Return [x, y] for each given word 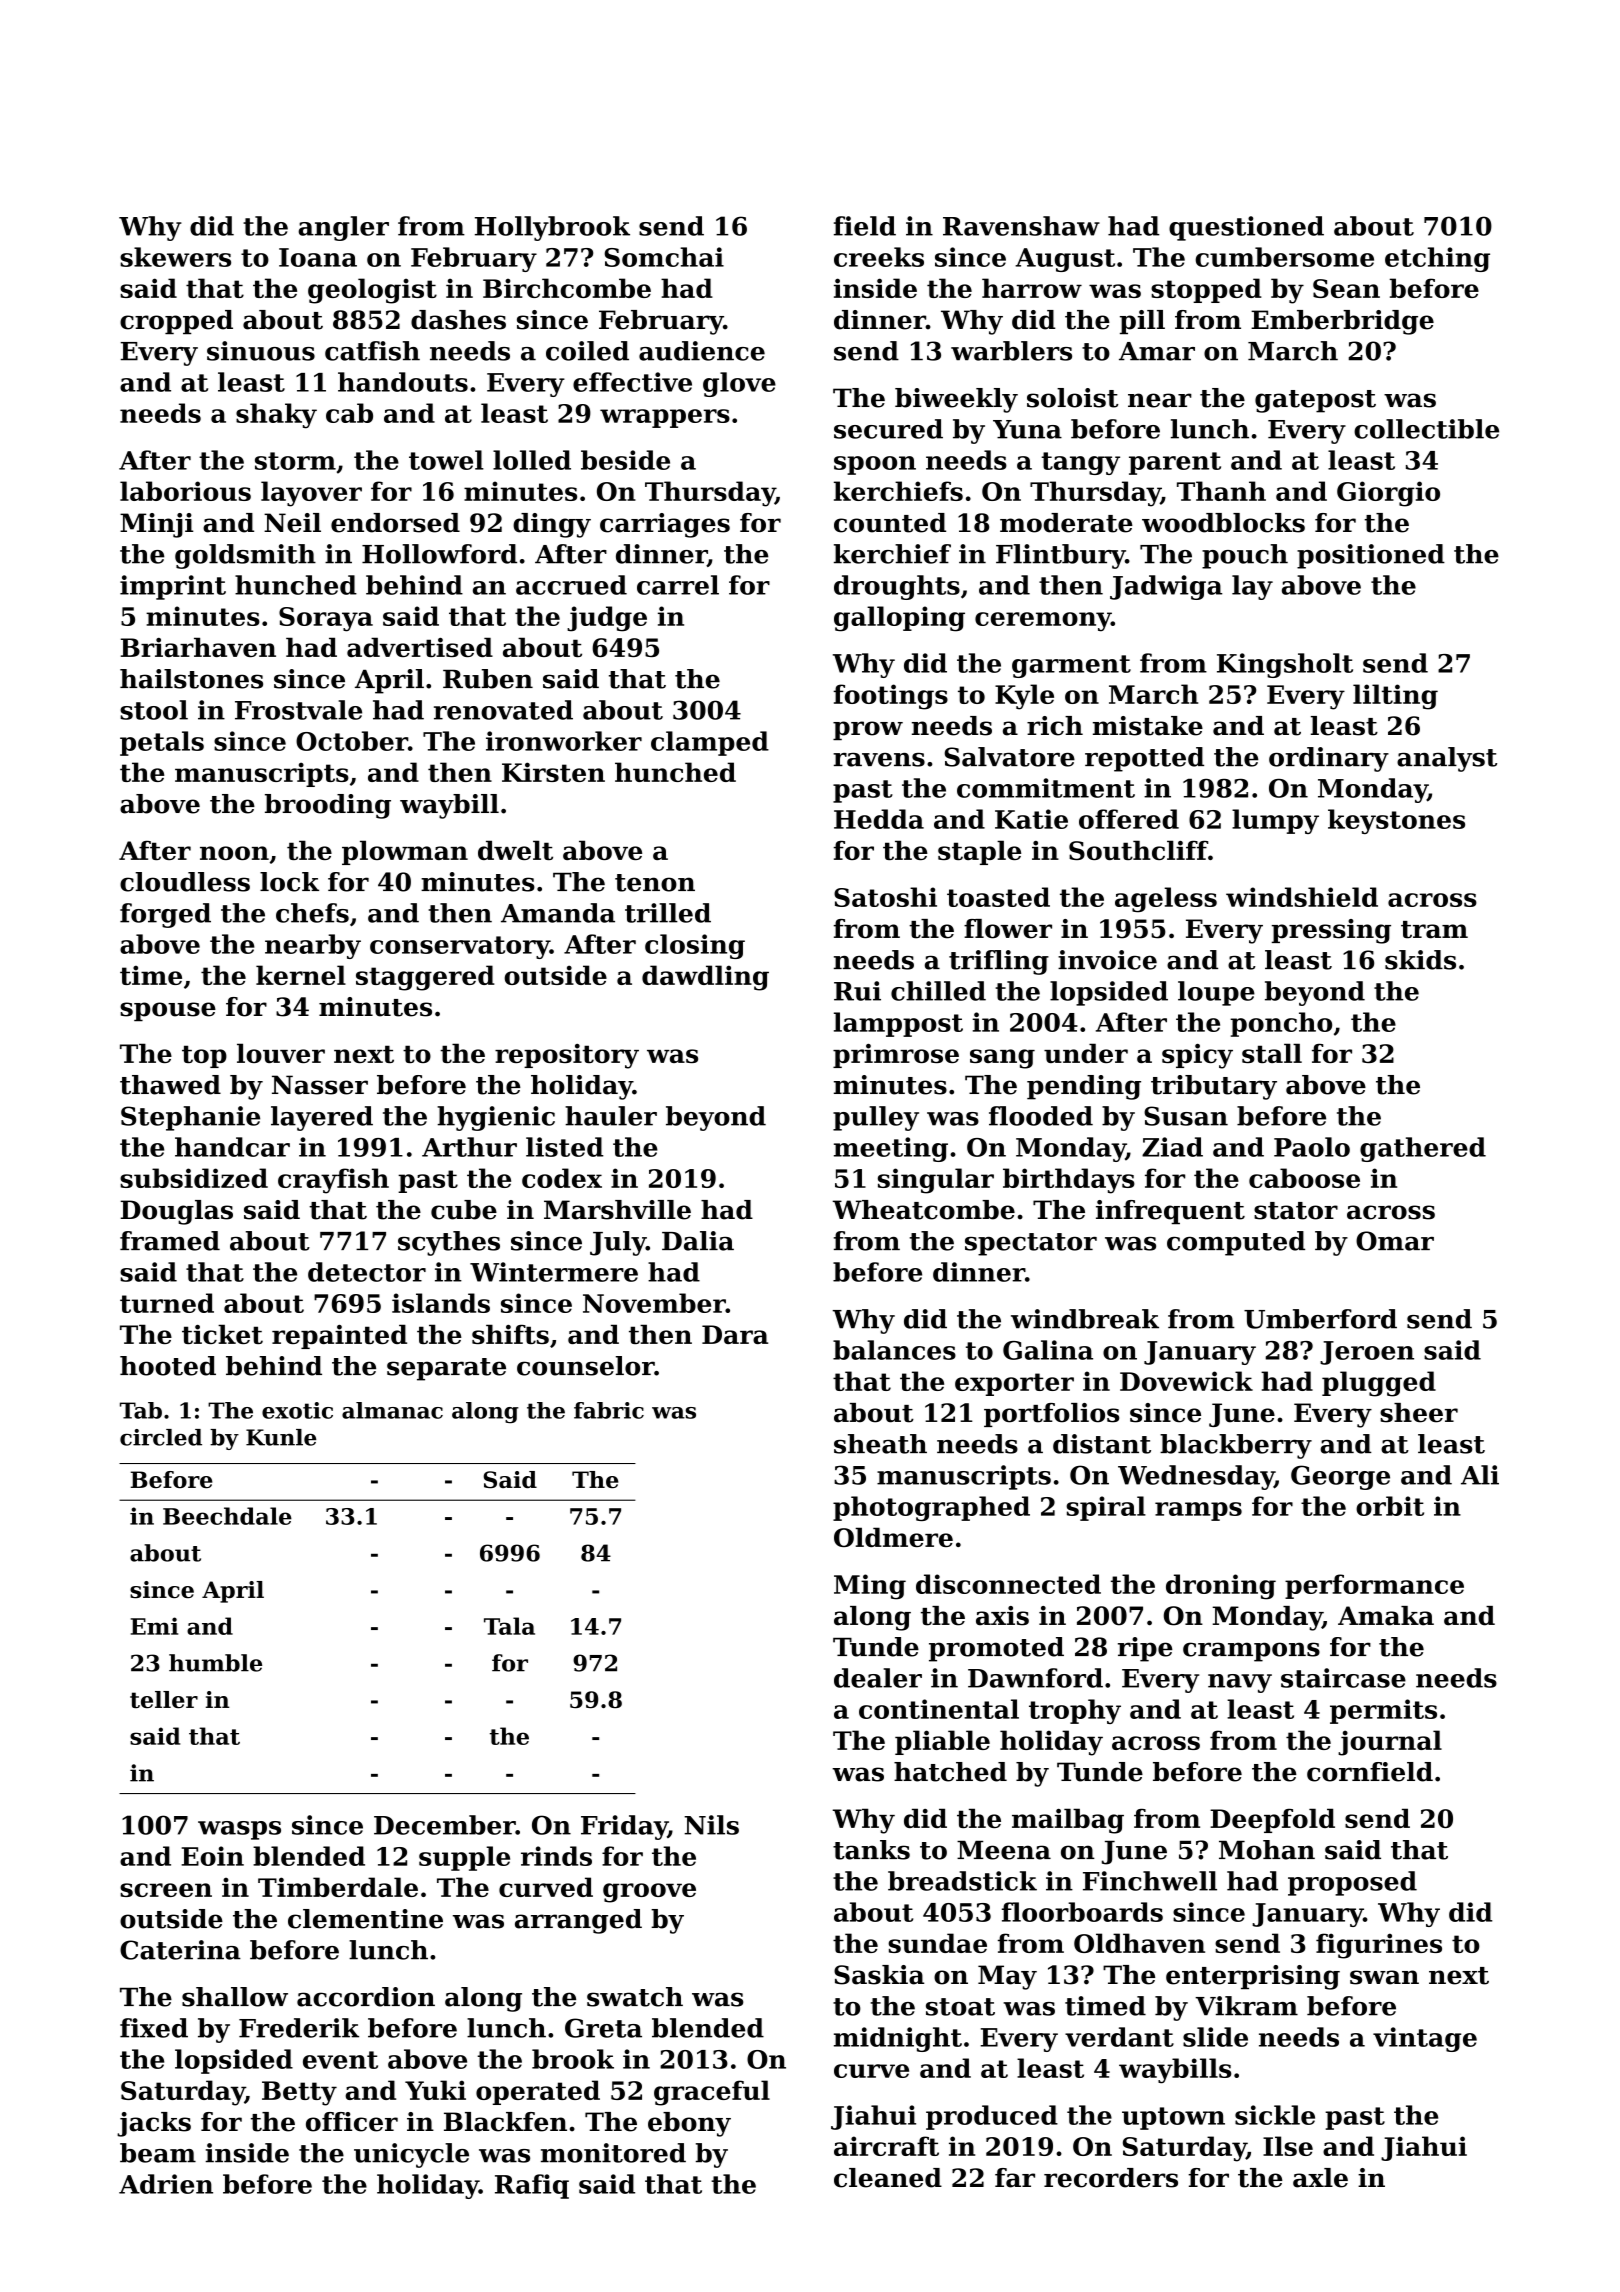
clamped [710, 743]
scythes [449, 1243]
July [618, 1243]
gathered [1423, 1149]
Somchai [664, 257]
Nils [711, 1825]
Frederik [299, 2028]
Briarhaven [198, 647]
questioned [1246, 228]
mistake [1148, 726]
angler [343, 228]
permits [1383, 1711]
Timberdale [338, 1887]
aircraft [886, 2146]
